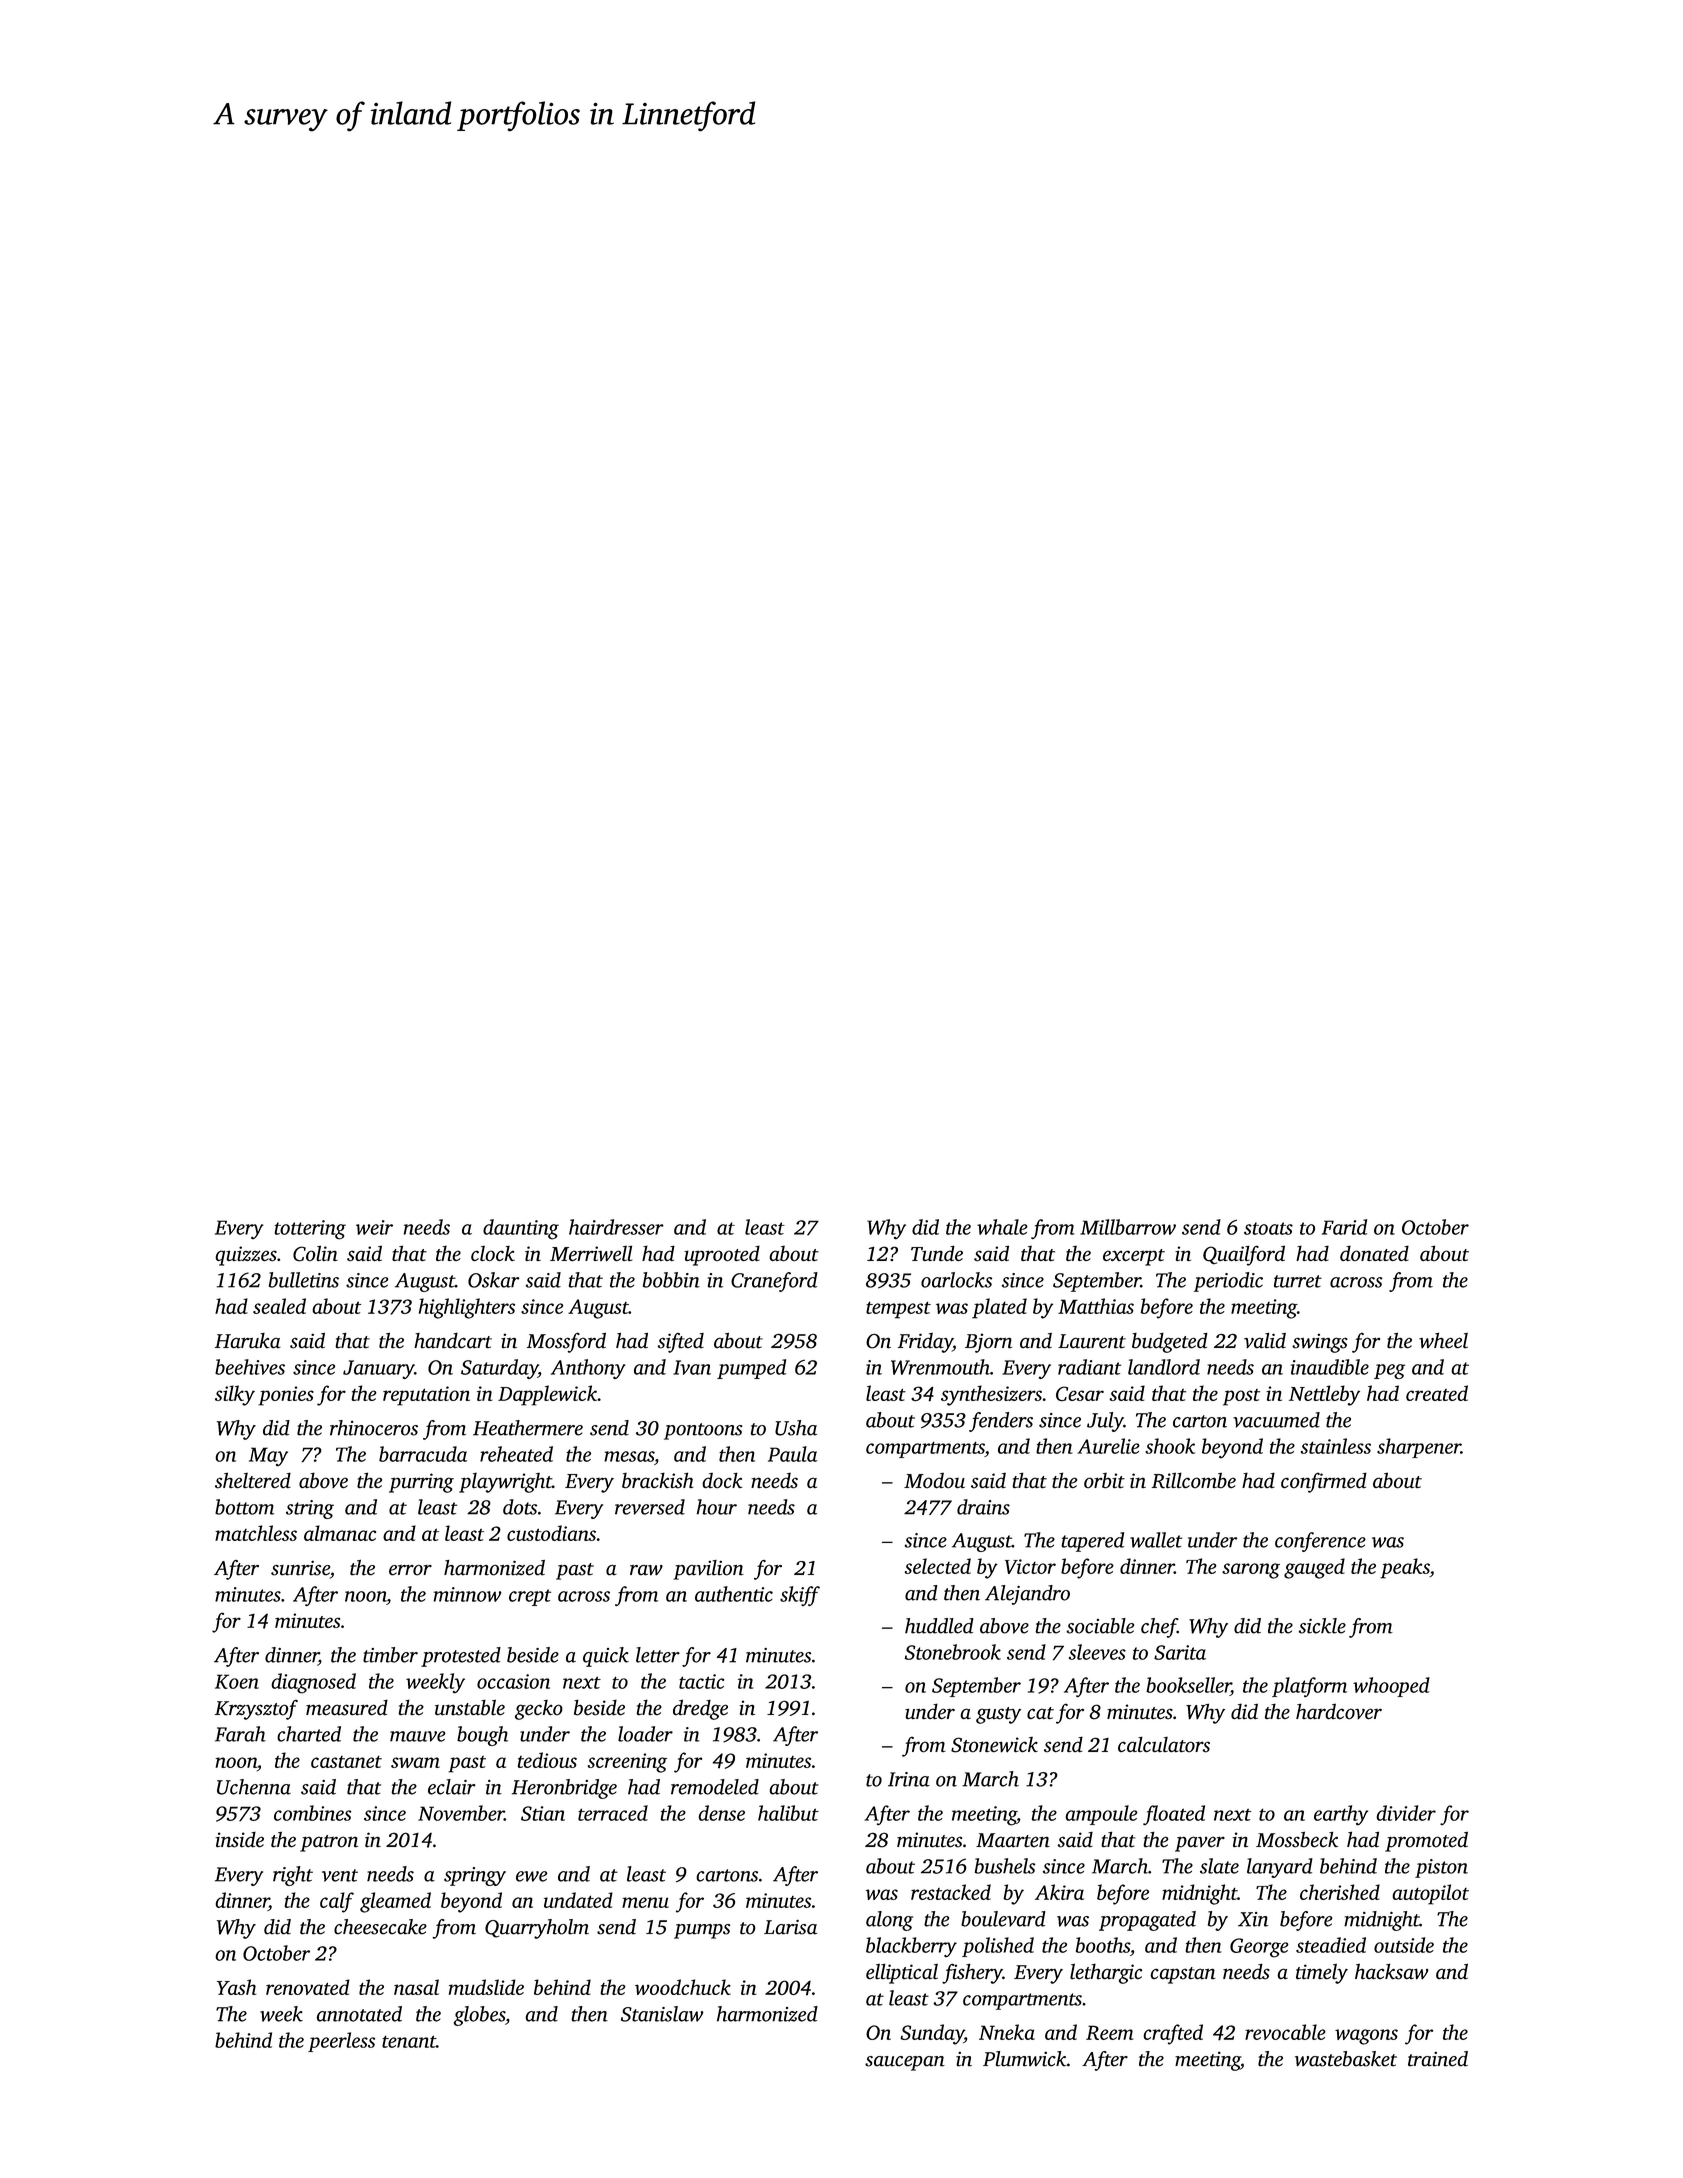  What do you see at coordinates (909, 1779) in the page?
I see `Irina` at bounding box center [909, 1779].
